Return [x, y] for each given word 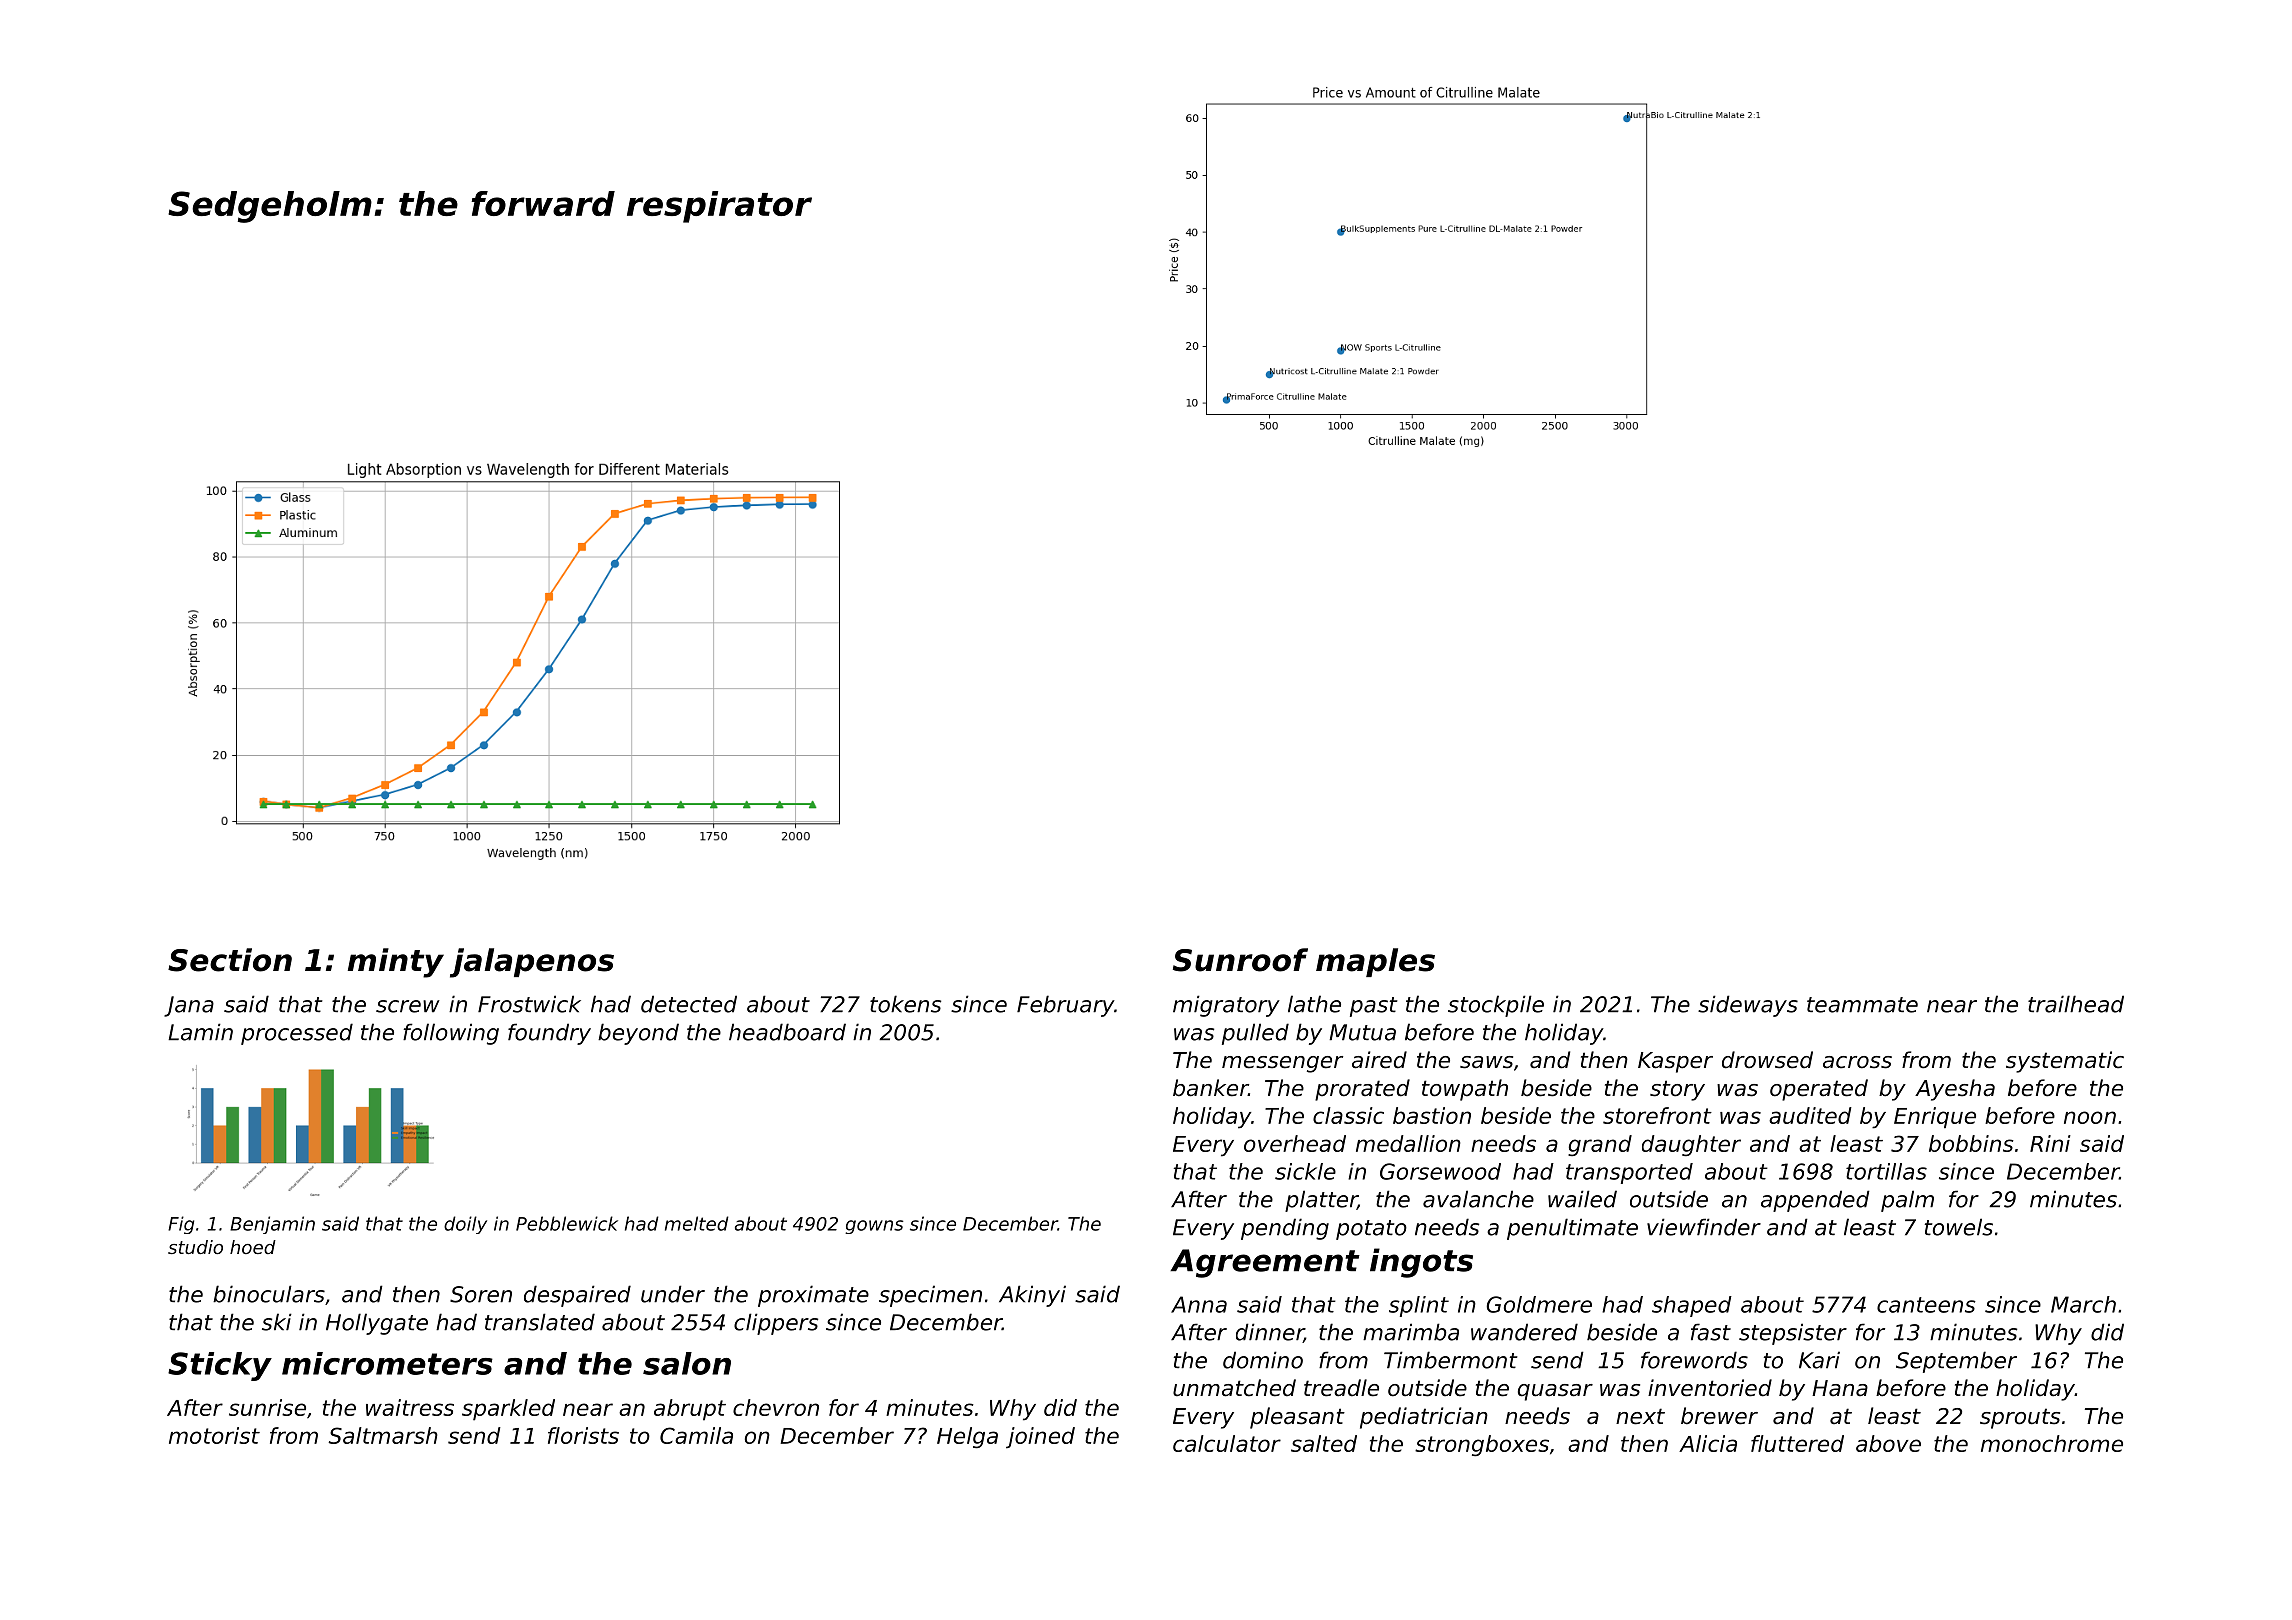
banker [1210, 1088]
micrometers [387, 1363]
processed [297, 1034]
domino [1263, 1360]
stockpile [1496, 1006]
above [1888, 1443]
